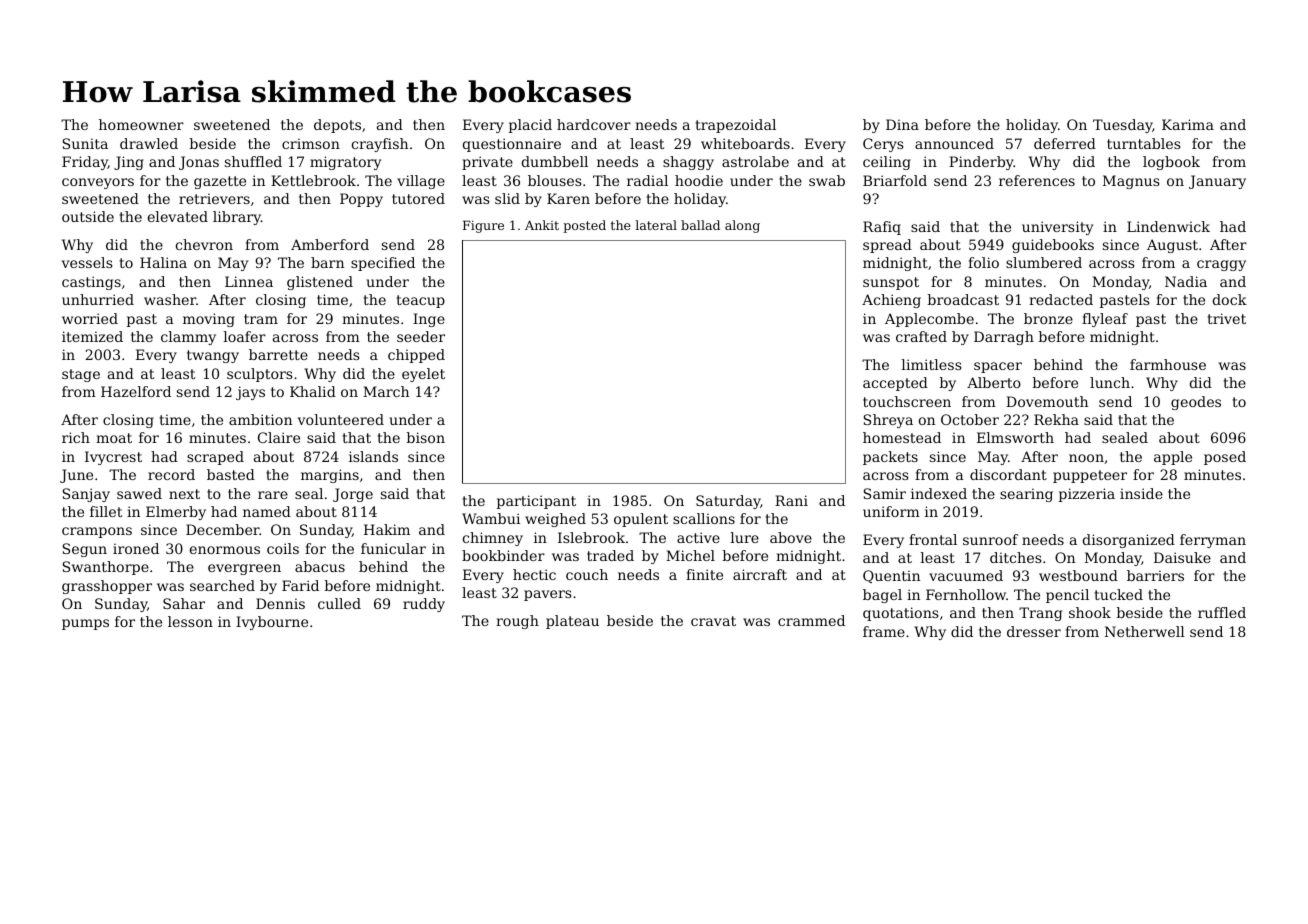 This page has height=924, width=1308. I want to click on June, so click(76, 476).
